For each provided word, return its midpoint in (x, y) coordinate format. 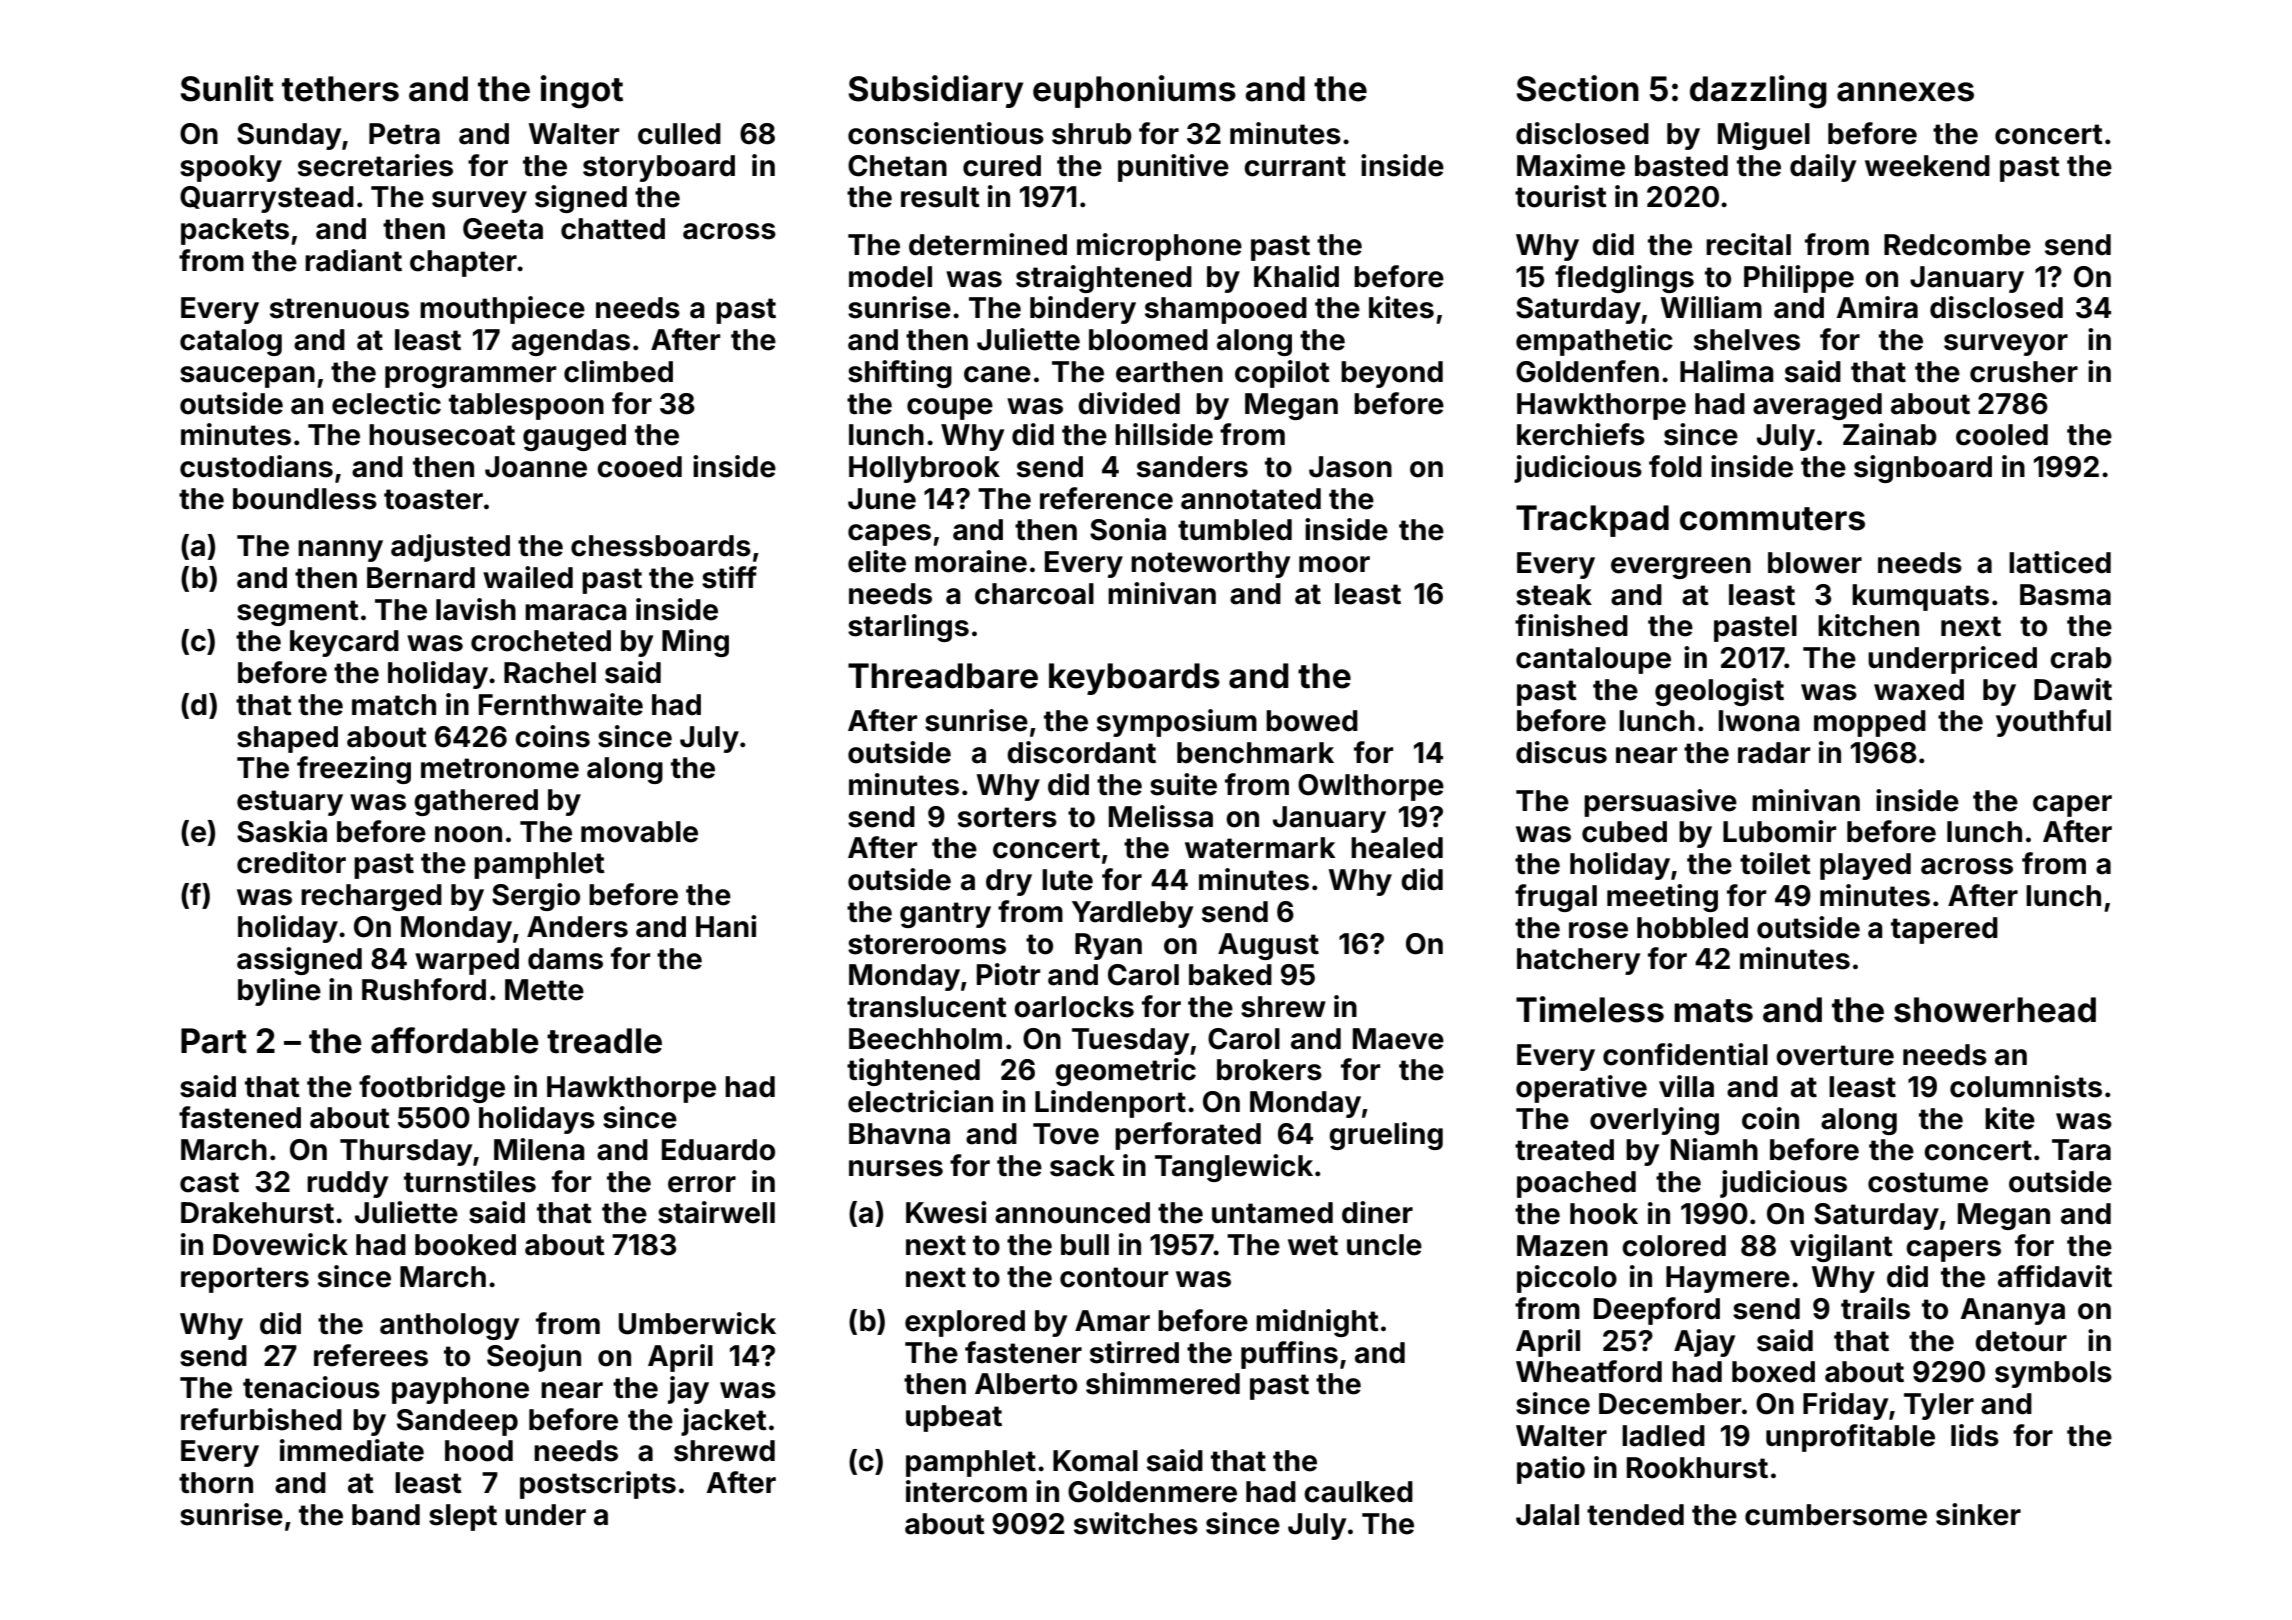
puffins (1289, 1355)
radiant (353, 260)
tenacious (311, 1387)
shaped (287, 739)
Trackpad (1592, 521)
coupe (950, 409)
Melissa (1161, 816)
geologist (1719, 692)
